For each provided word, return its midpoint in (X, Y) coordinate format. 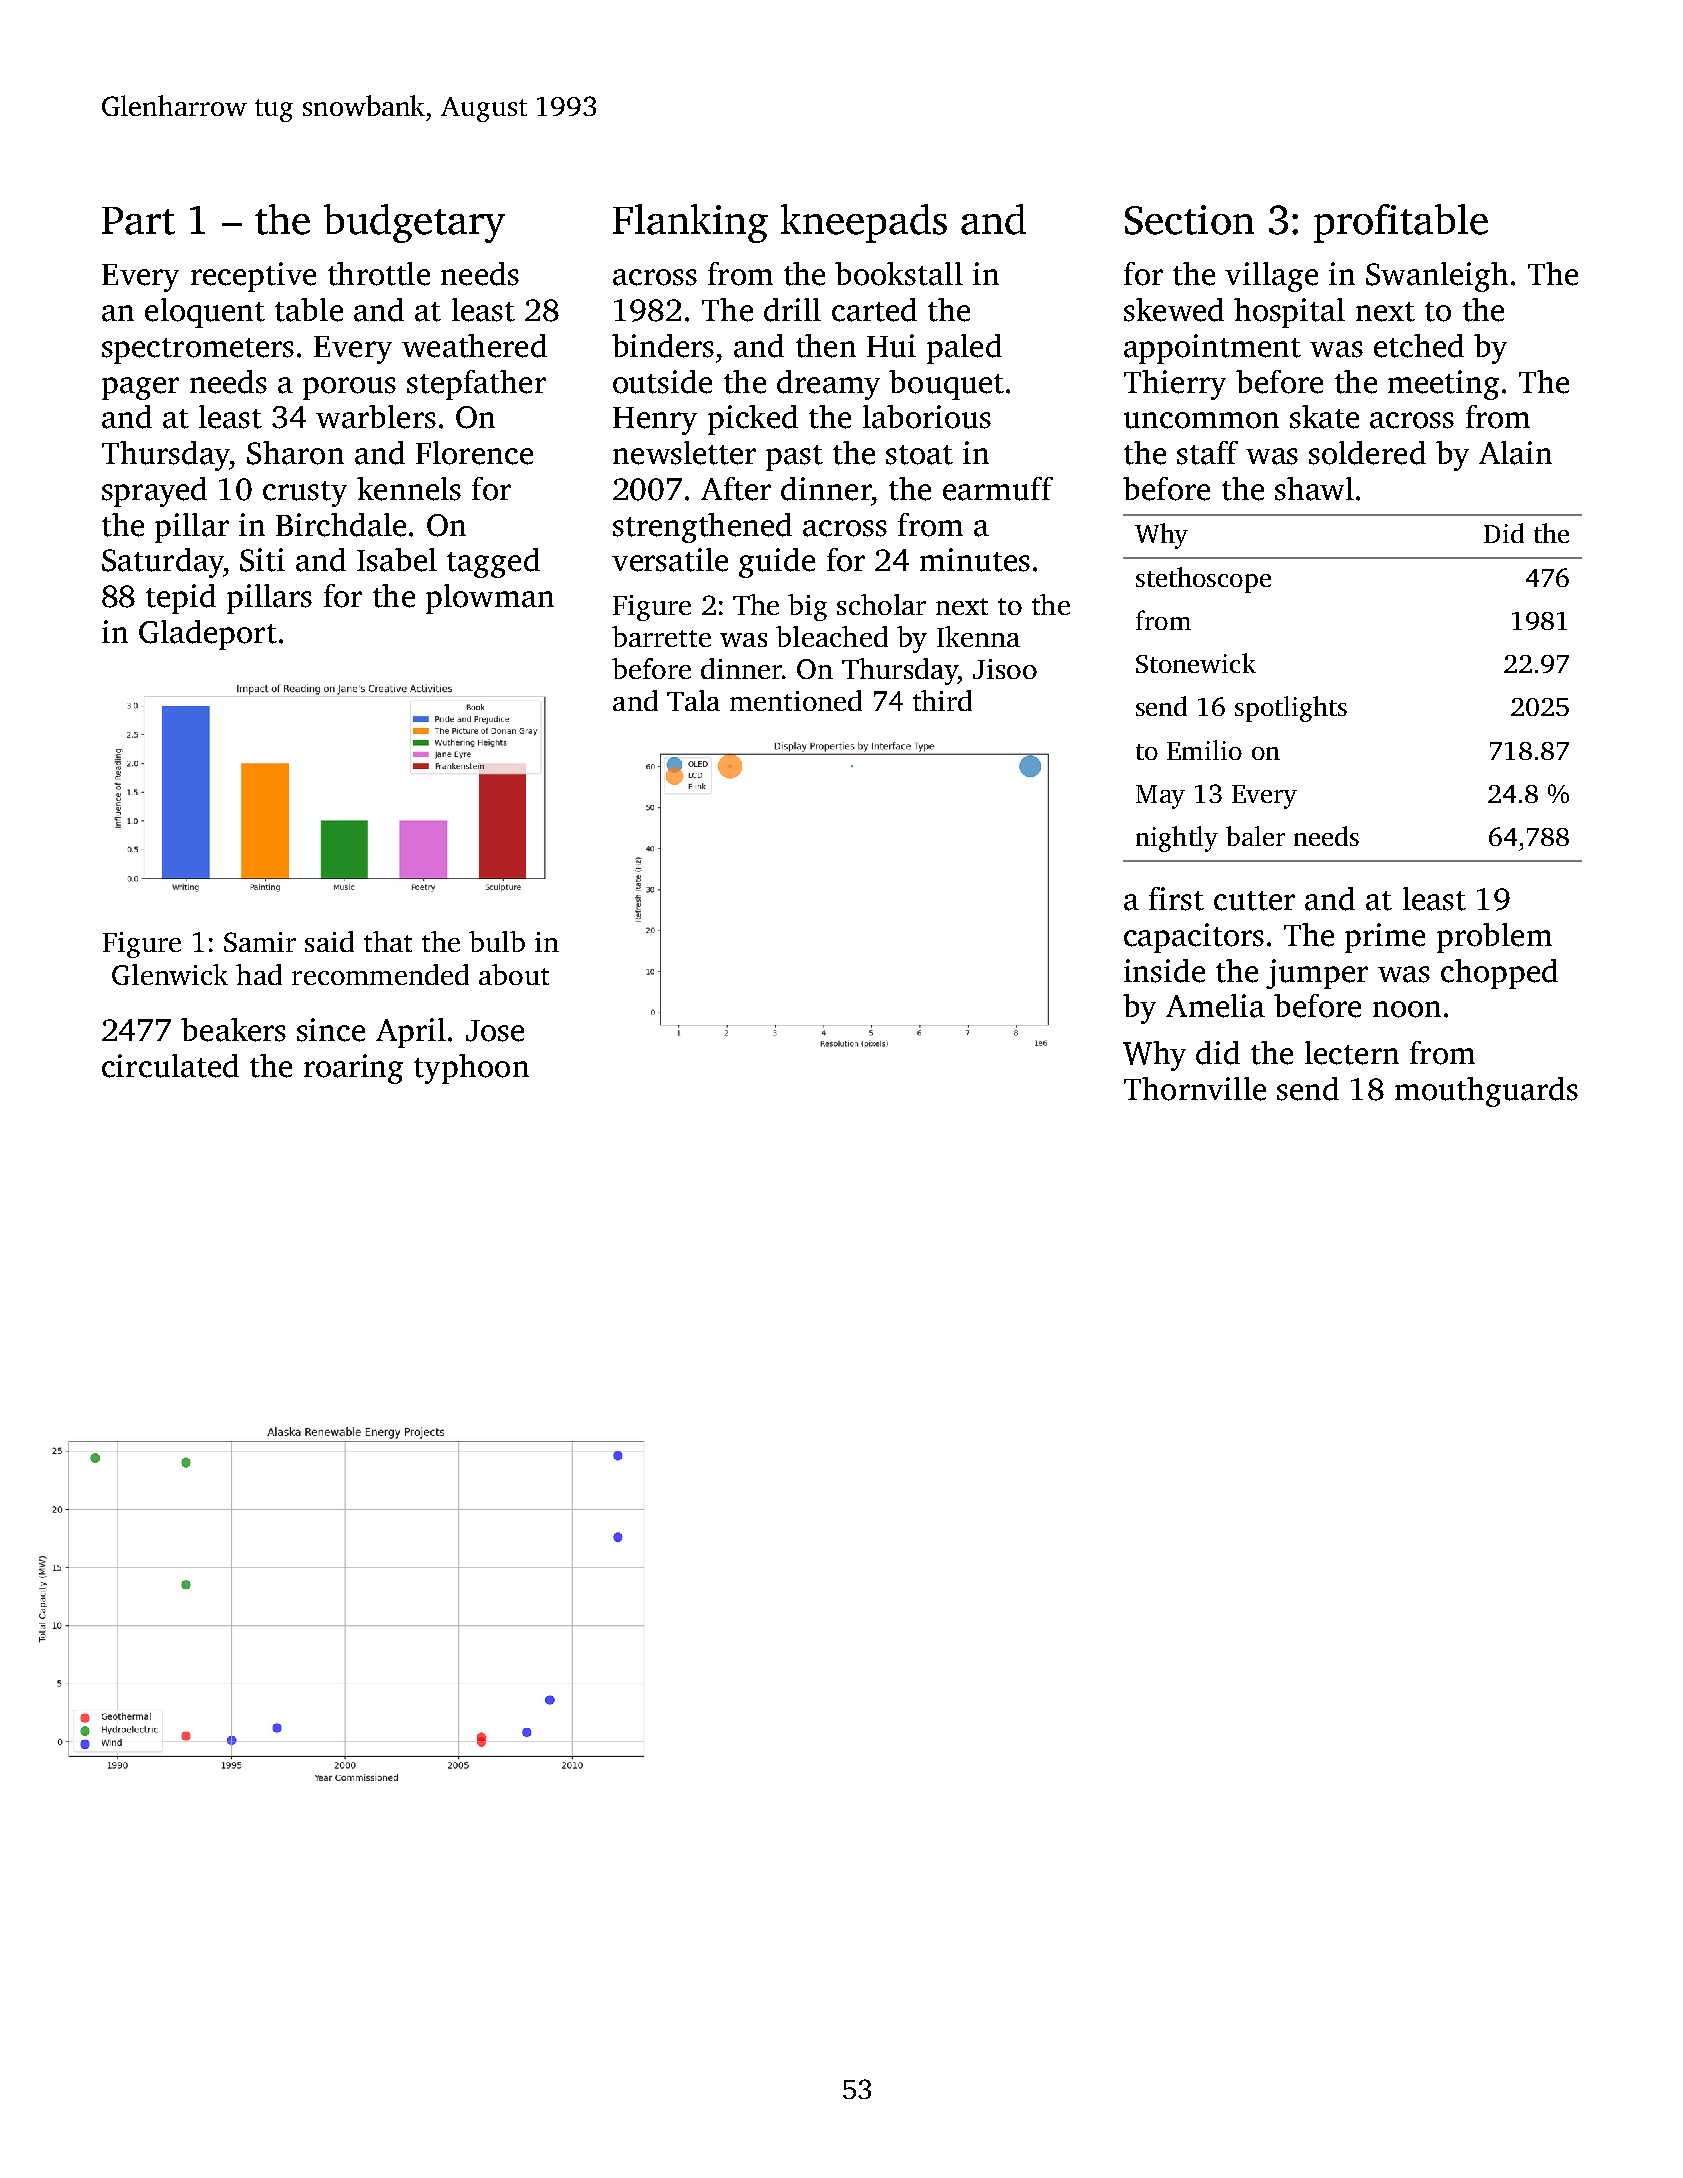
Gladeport (208, 635)
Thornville (1195, 1089)
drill (792, 310)
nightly (1177, 839)
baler (1255, 836)
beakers (233, 1030)
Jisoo (1005, 669)
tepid (181, 599)
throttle (379, 274)
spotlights (1291, 709)
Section (1189, 220)
